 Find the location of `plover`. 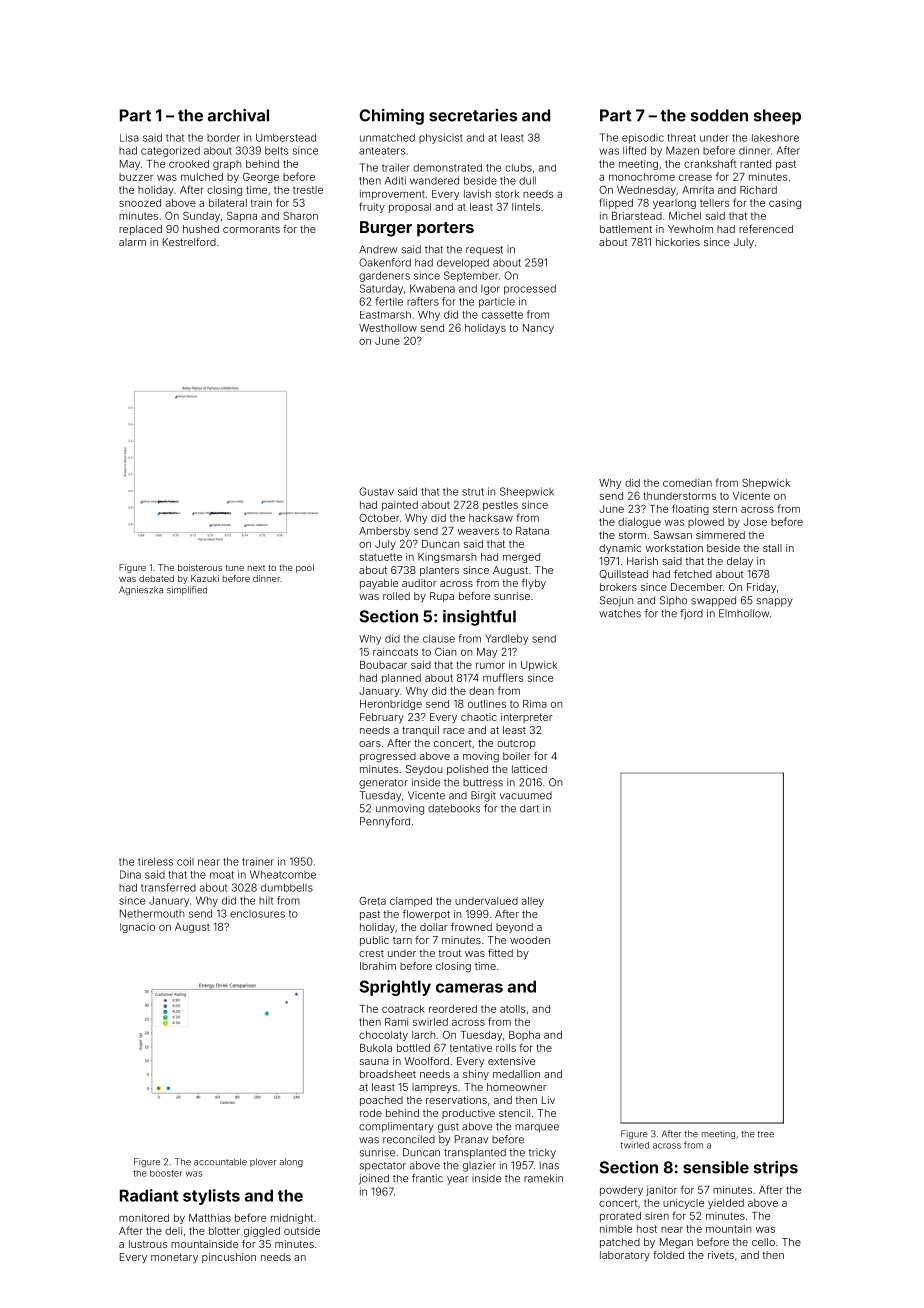

plover is located at coordinates (263, 1162).
